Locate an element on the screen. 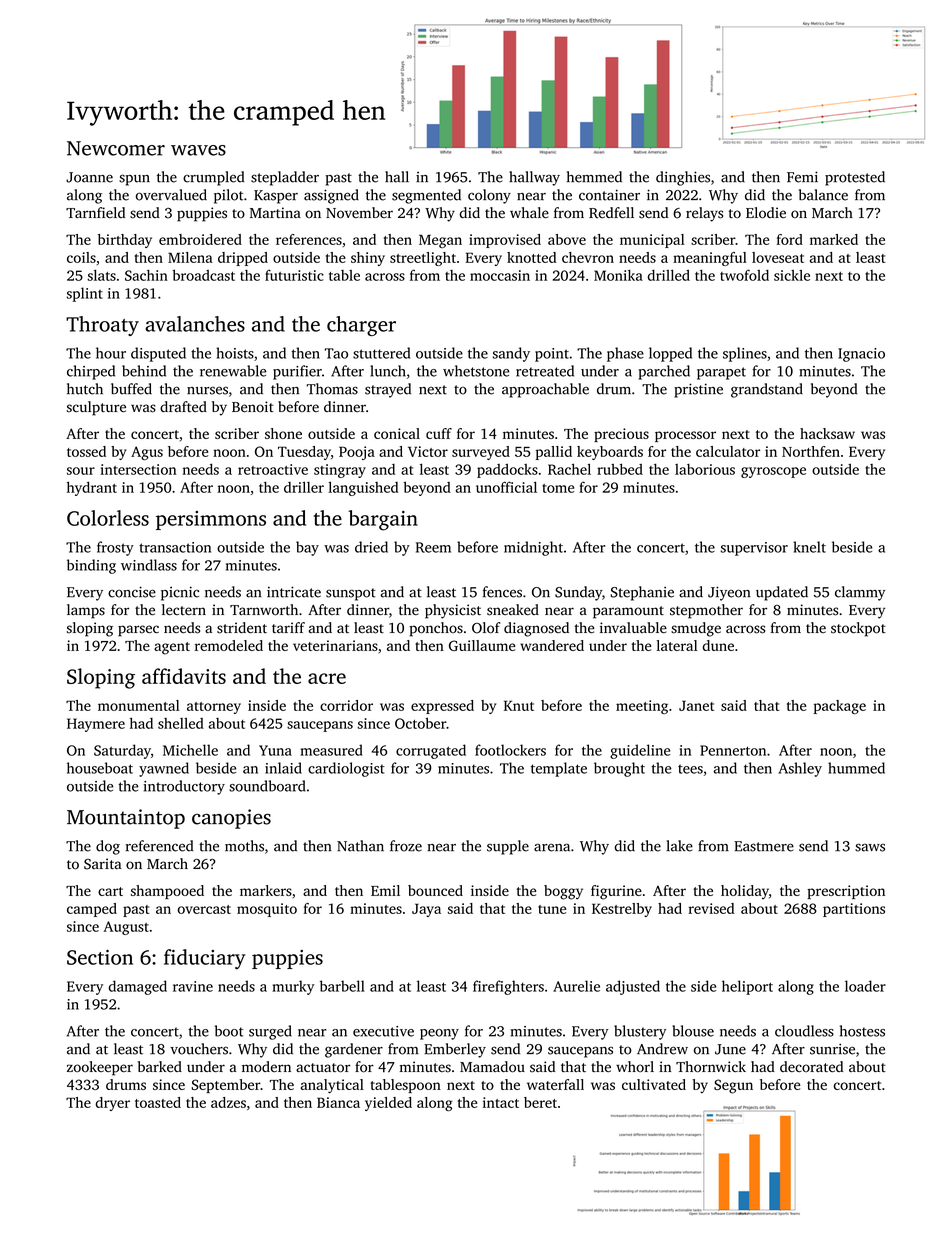  camped is located at coordinates (92, 910).
